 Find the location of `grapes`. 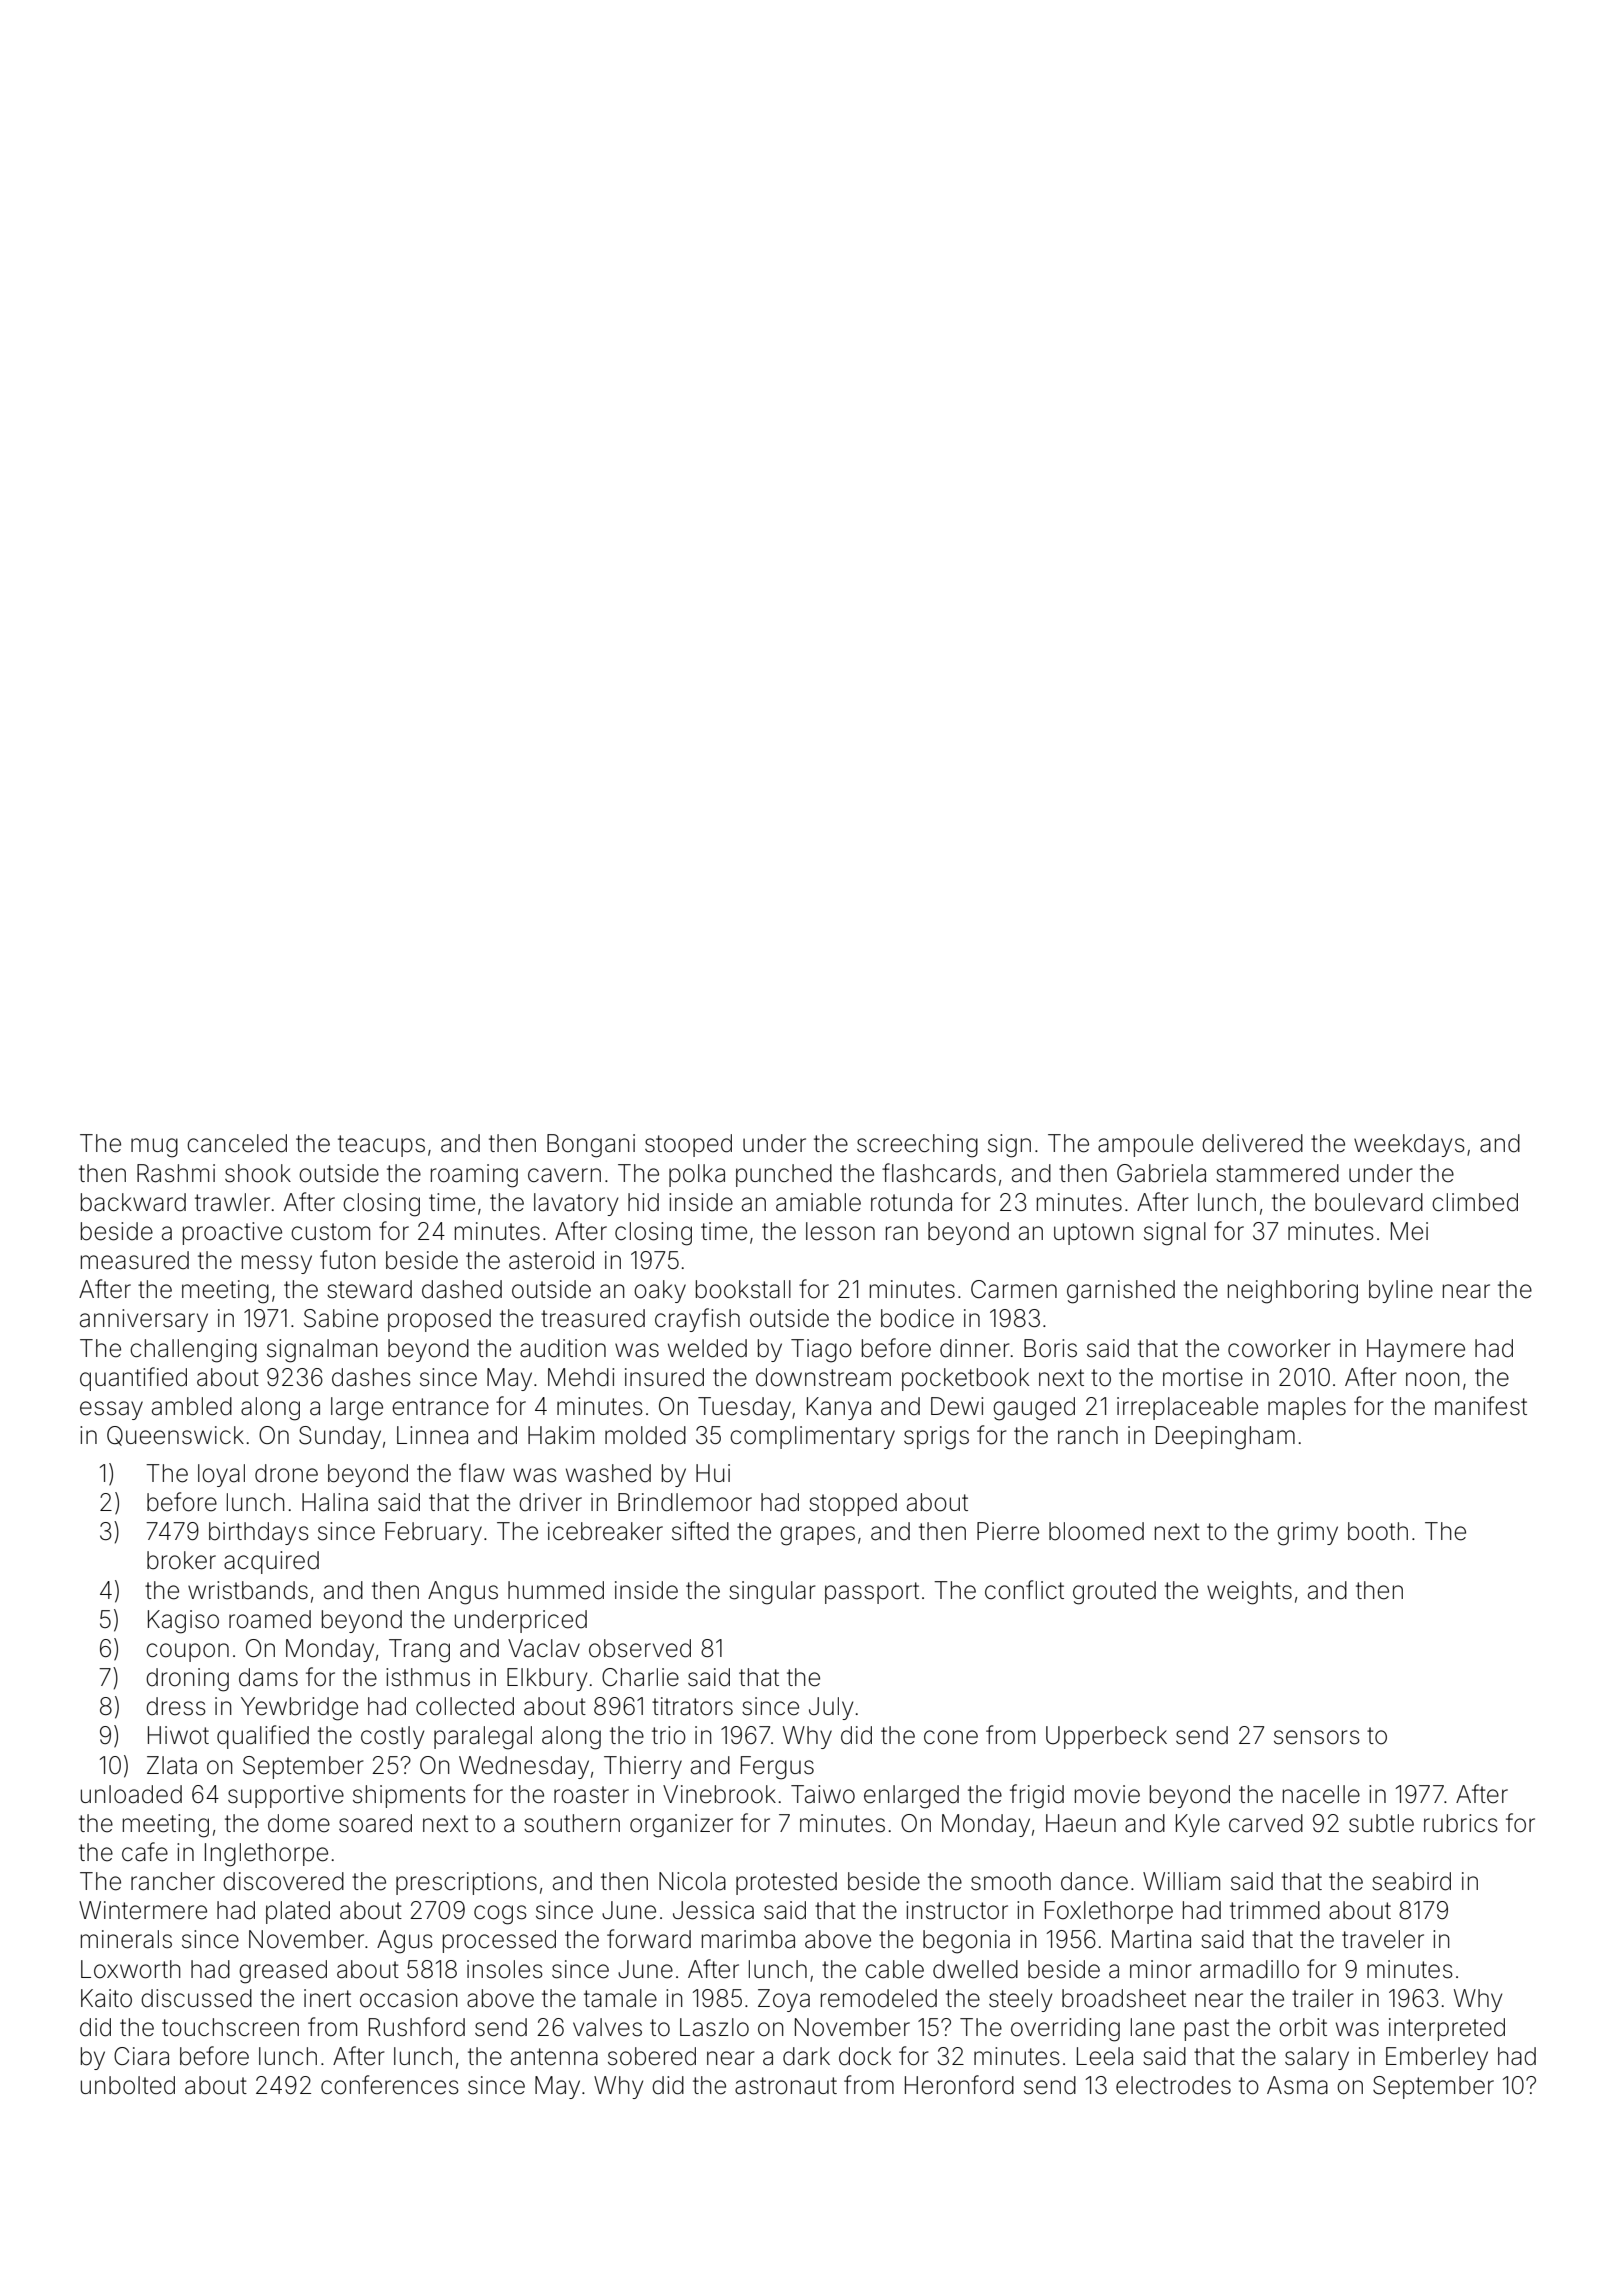

grapes is located at coordinates (817, 1536).
